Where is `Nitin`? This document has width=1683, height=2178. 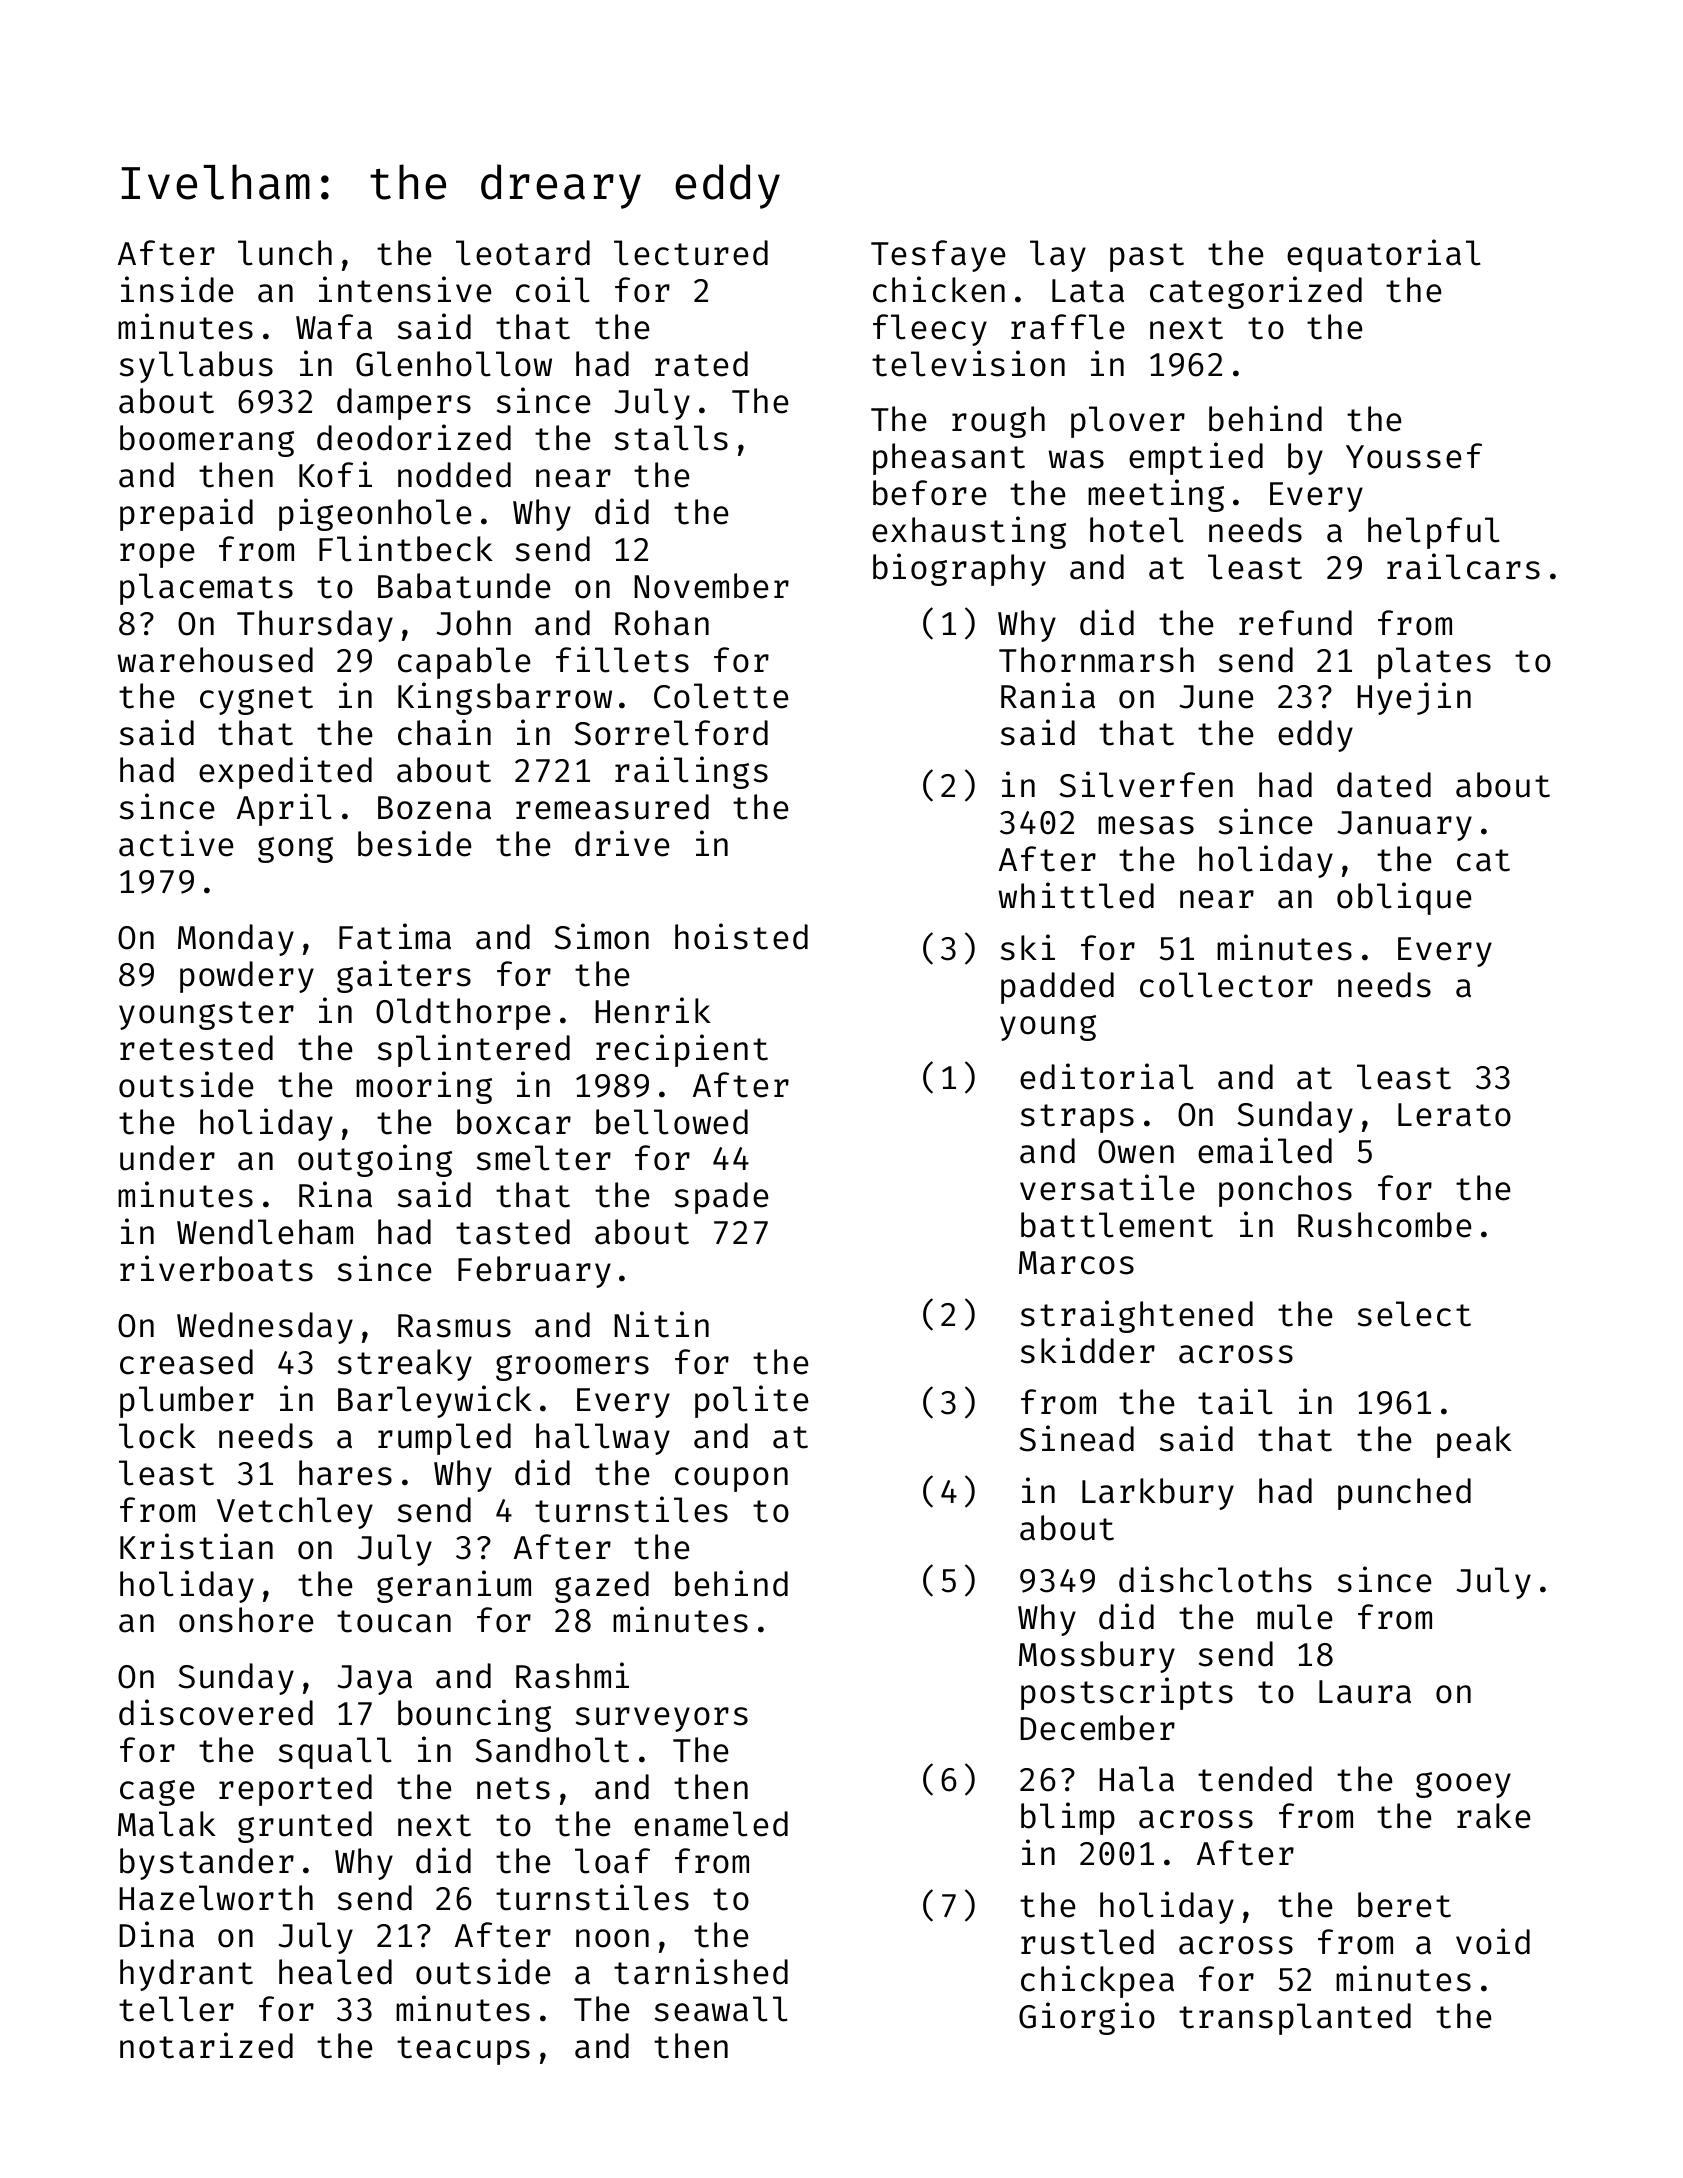 Nitin is located at coordinates (661, 1324).
